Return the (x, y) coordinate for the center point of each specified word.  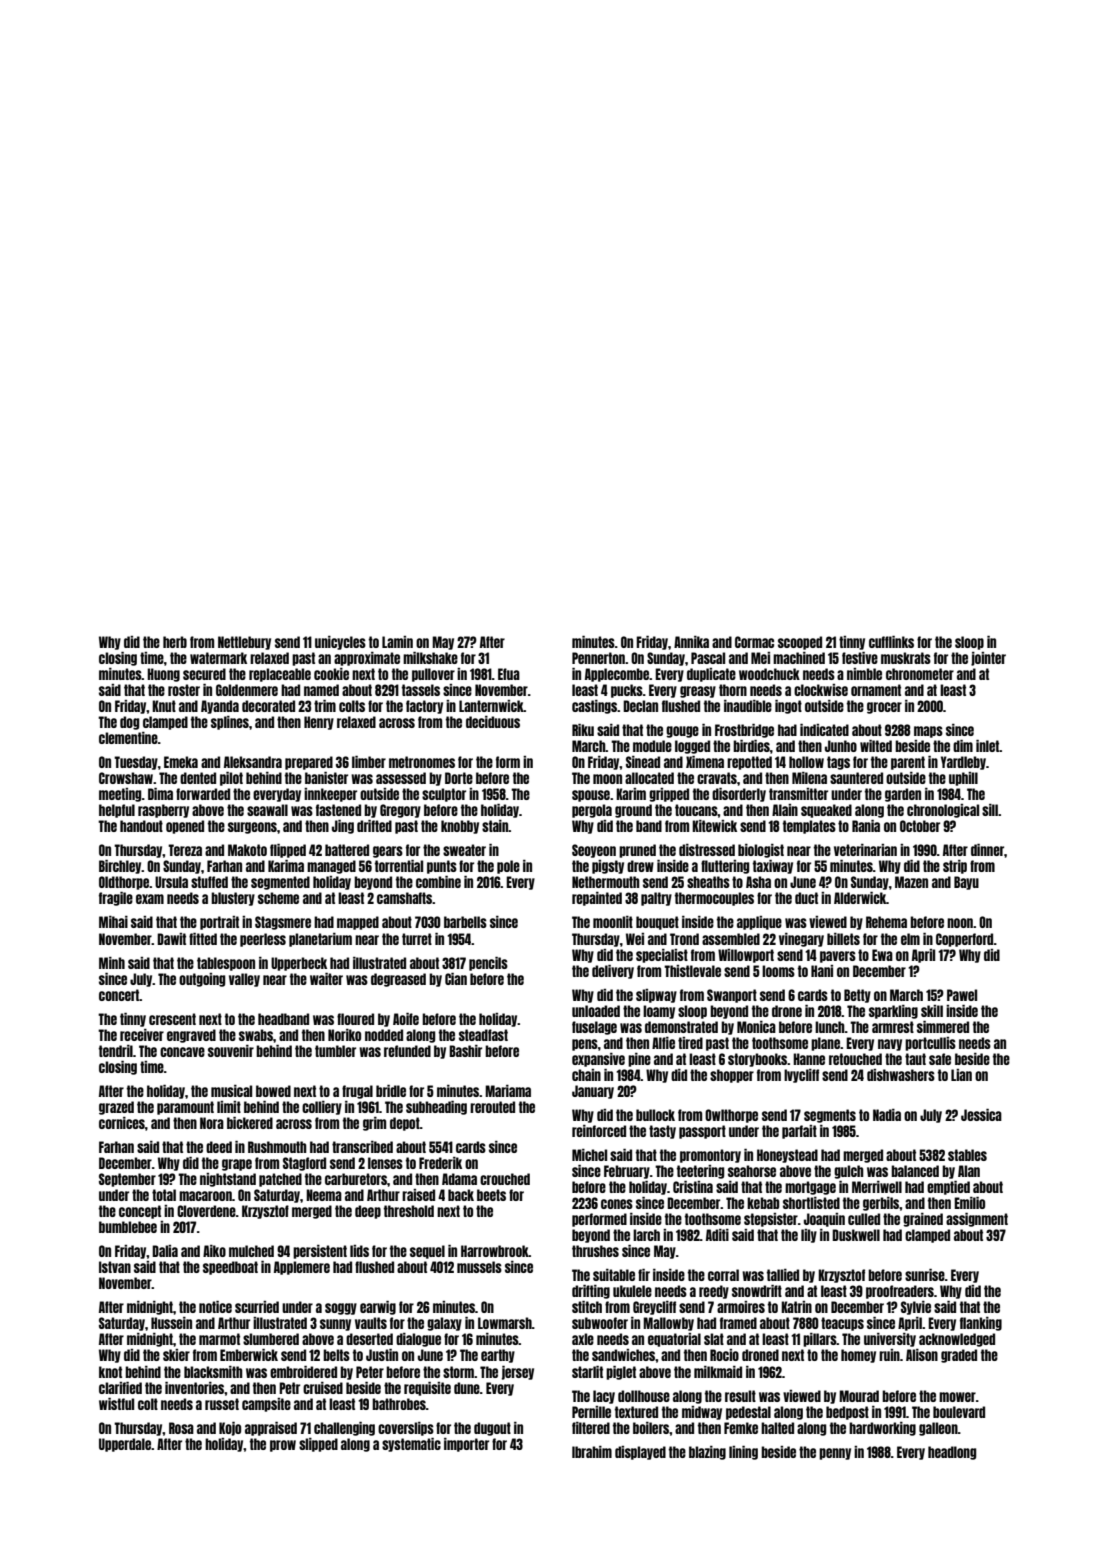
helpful (117, 811)
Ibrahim (592, 1452)
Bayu (966, 883)
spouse (591, 796)
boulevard (959, 1412)
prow (283, 1446)
